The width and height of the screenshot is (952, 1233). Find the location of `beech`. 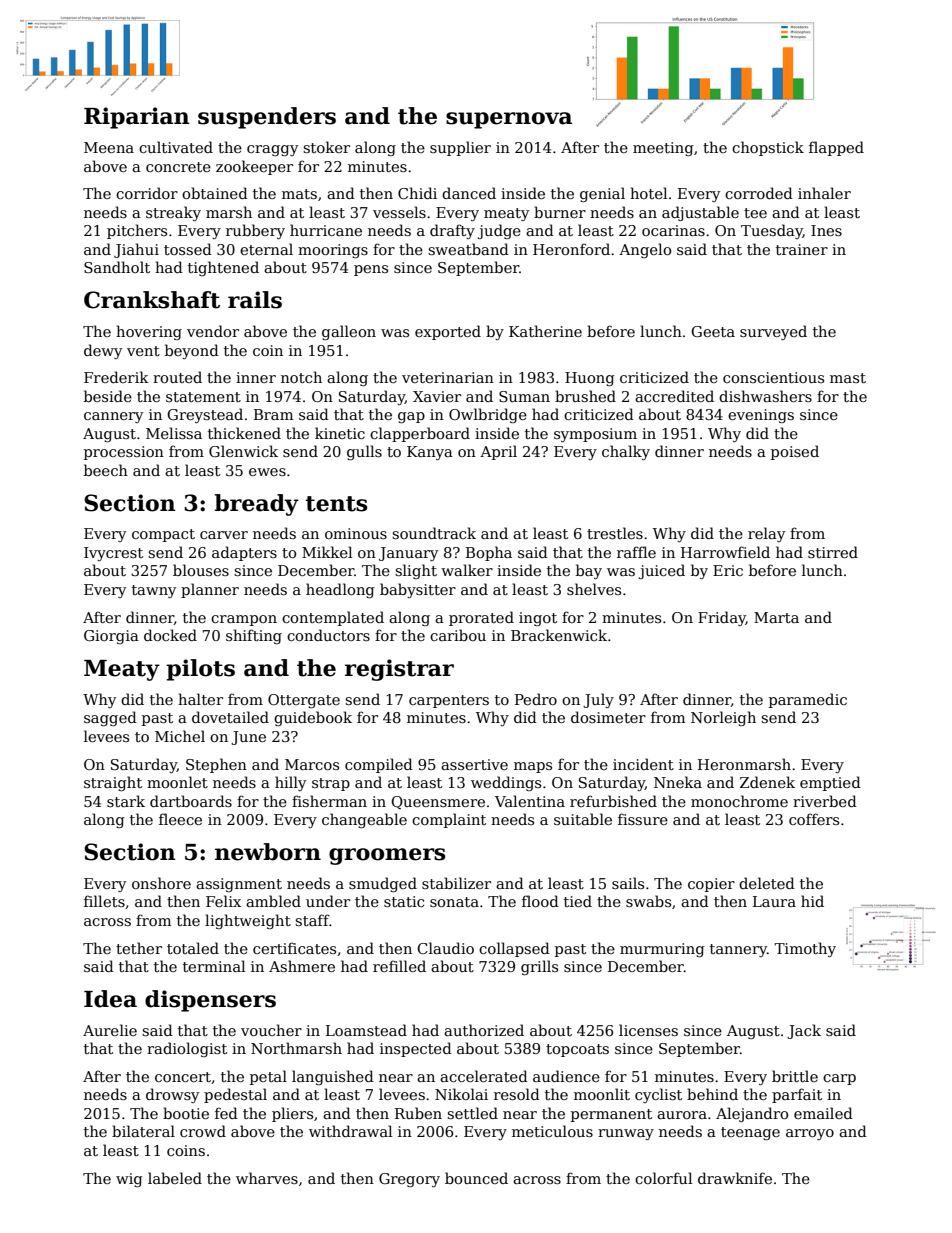

beech is located at coordinates (106, 470).
